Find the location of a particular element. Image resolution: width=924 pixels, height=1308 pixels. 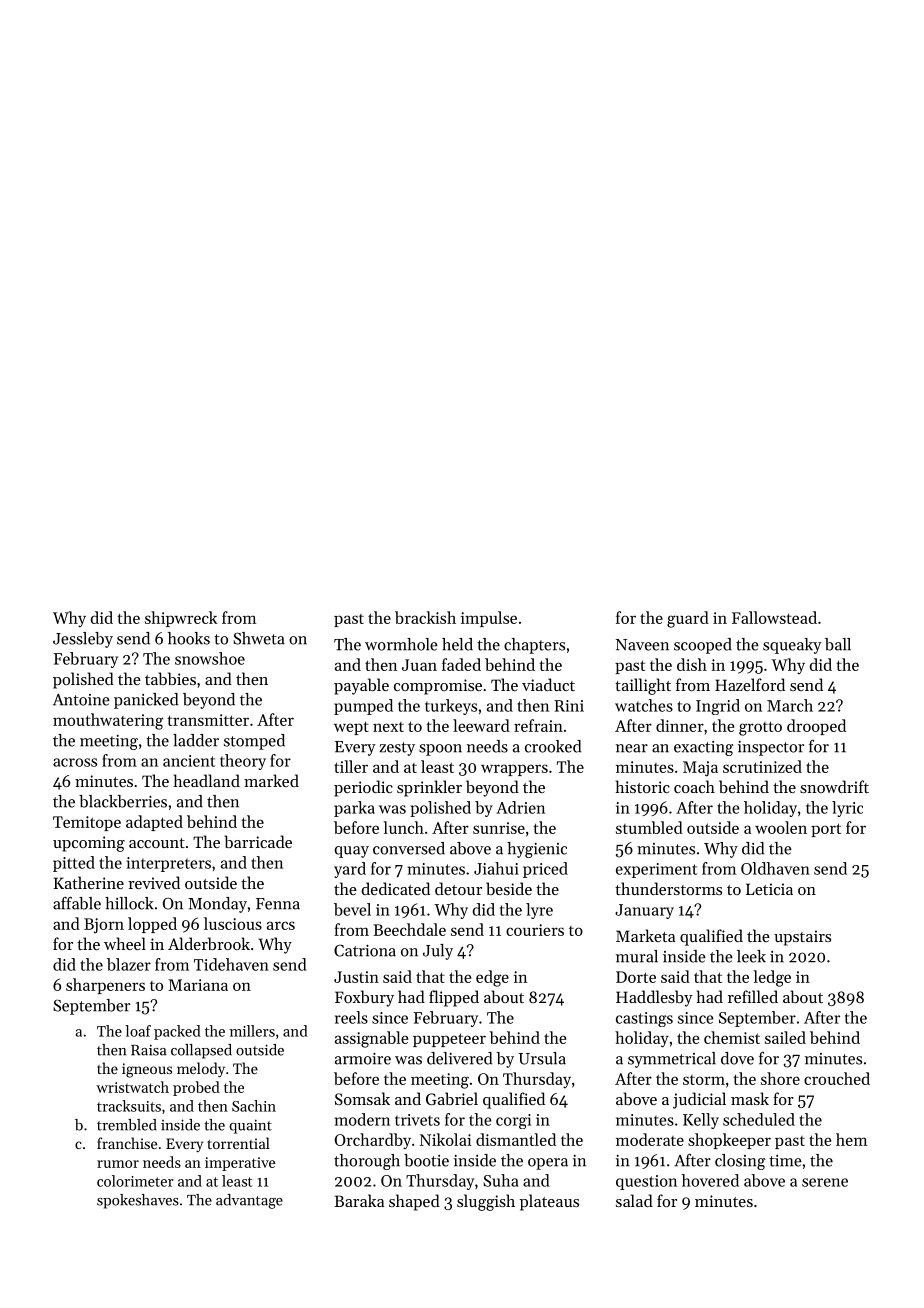

ball is located at coordinates (838, 644).
